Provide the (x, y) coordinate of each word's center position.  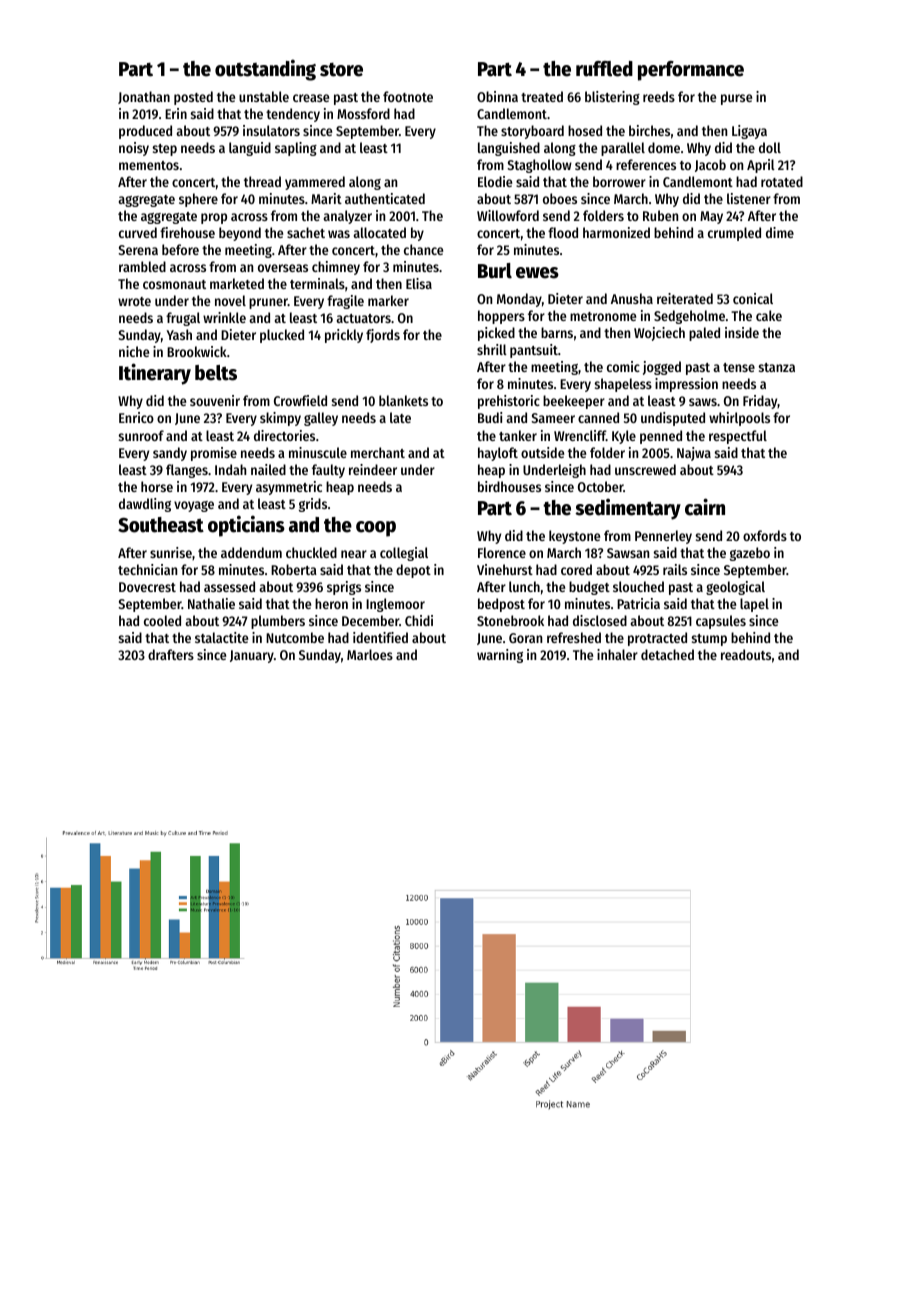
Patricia (638, 603)
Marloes (370, 654)
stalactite (221, 637)
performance (691, 71)
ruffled (604, 69)
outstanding (265, 70)
